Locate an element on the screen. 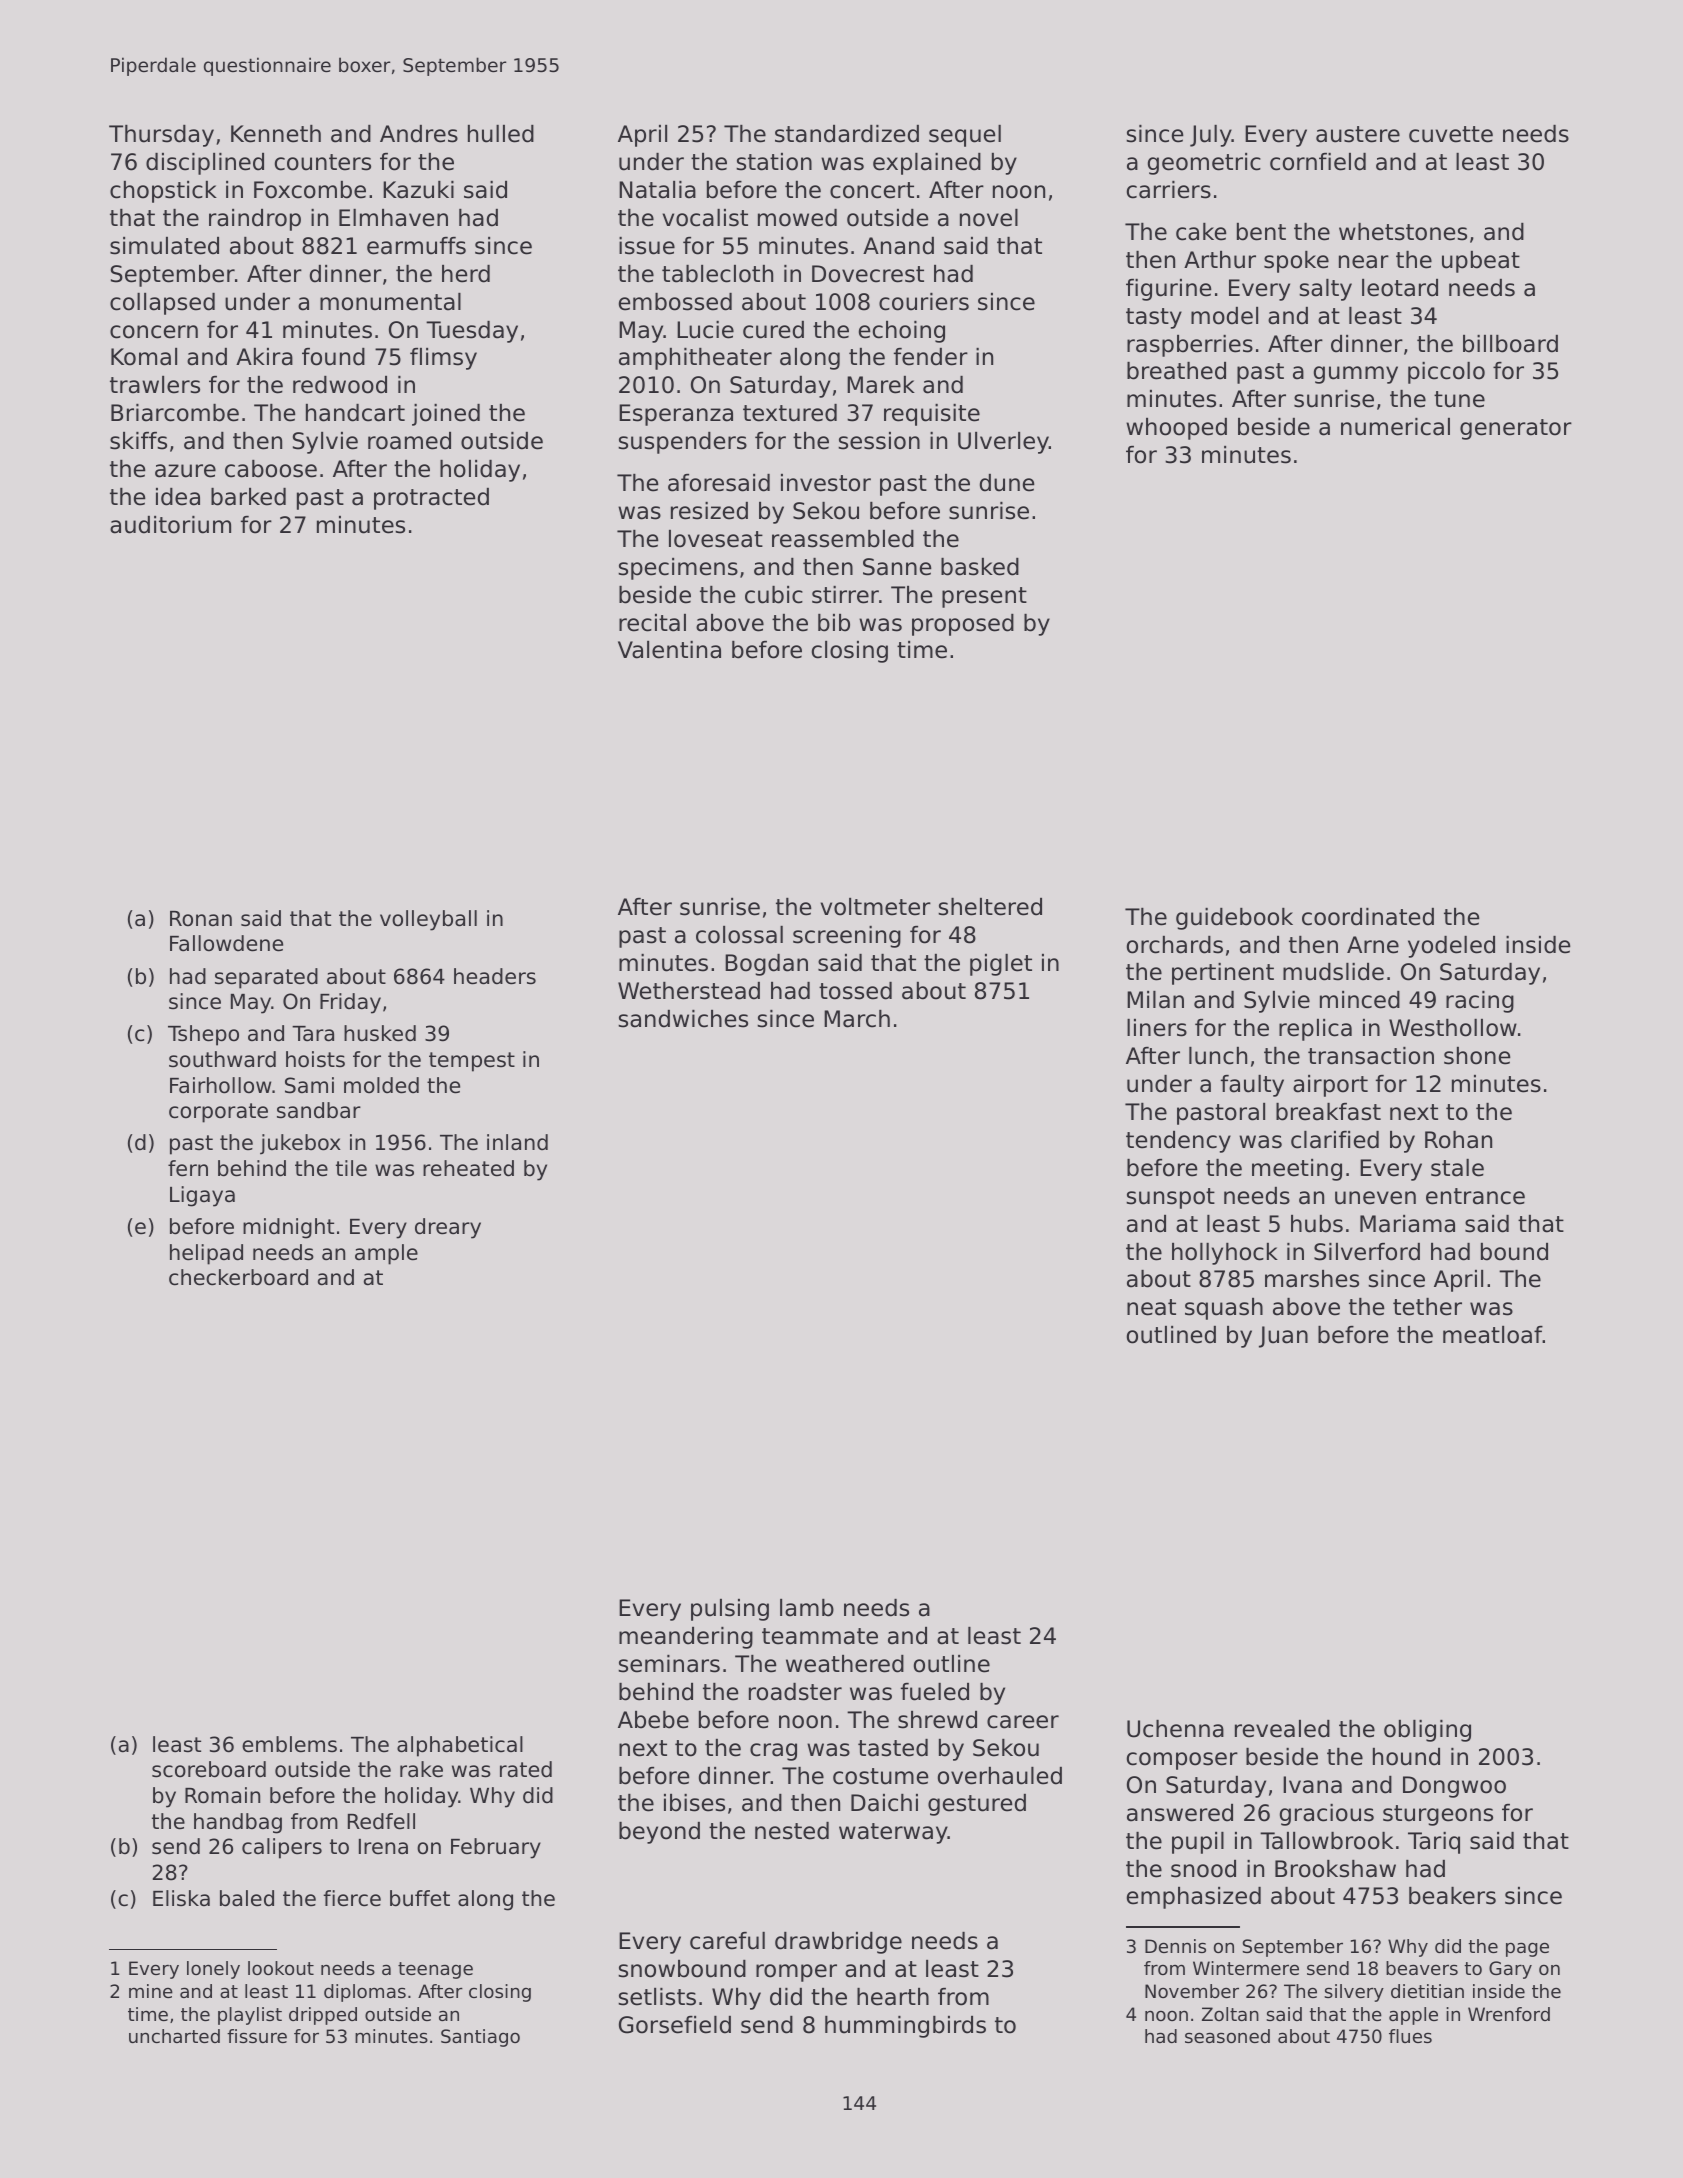 The width and height of the screenshot is (1683, 2178). textured is located at coordinates (790, 413).
